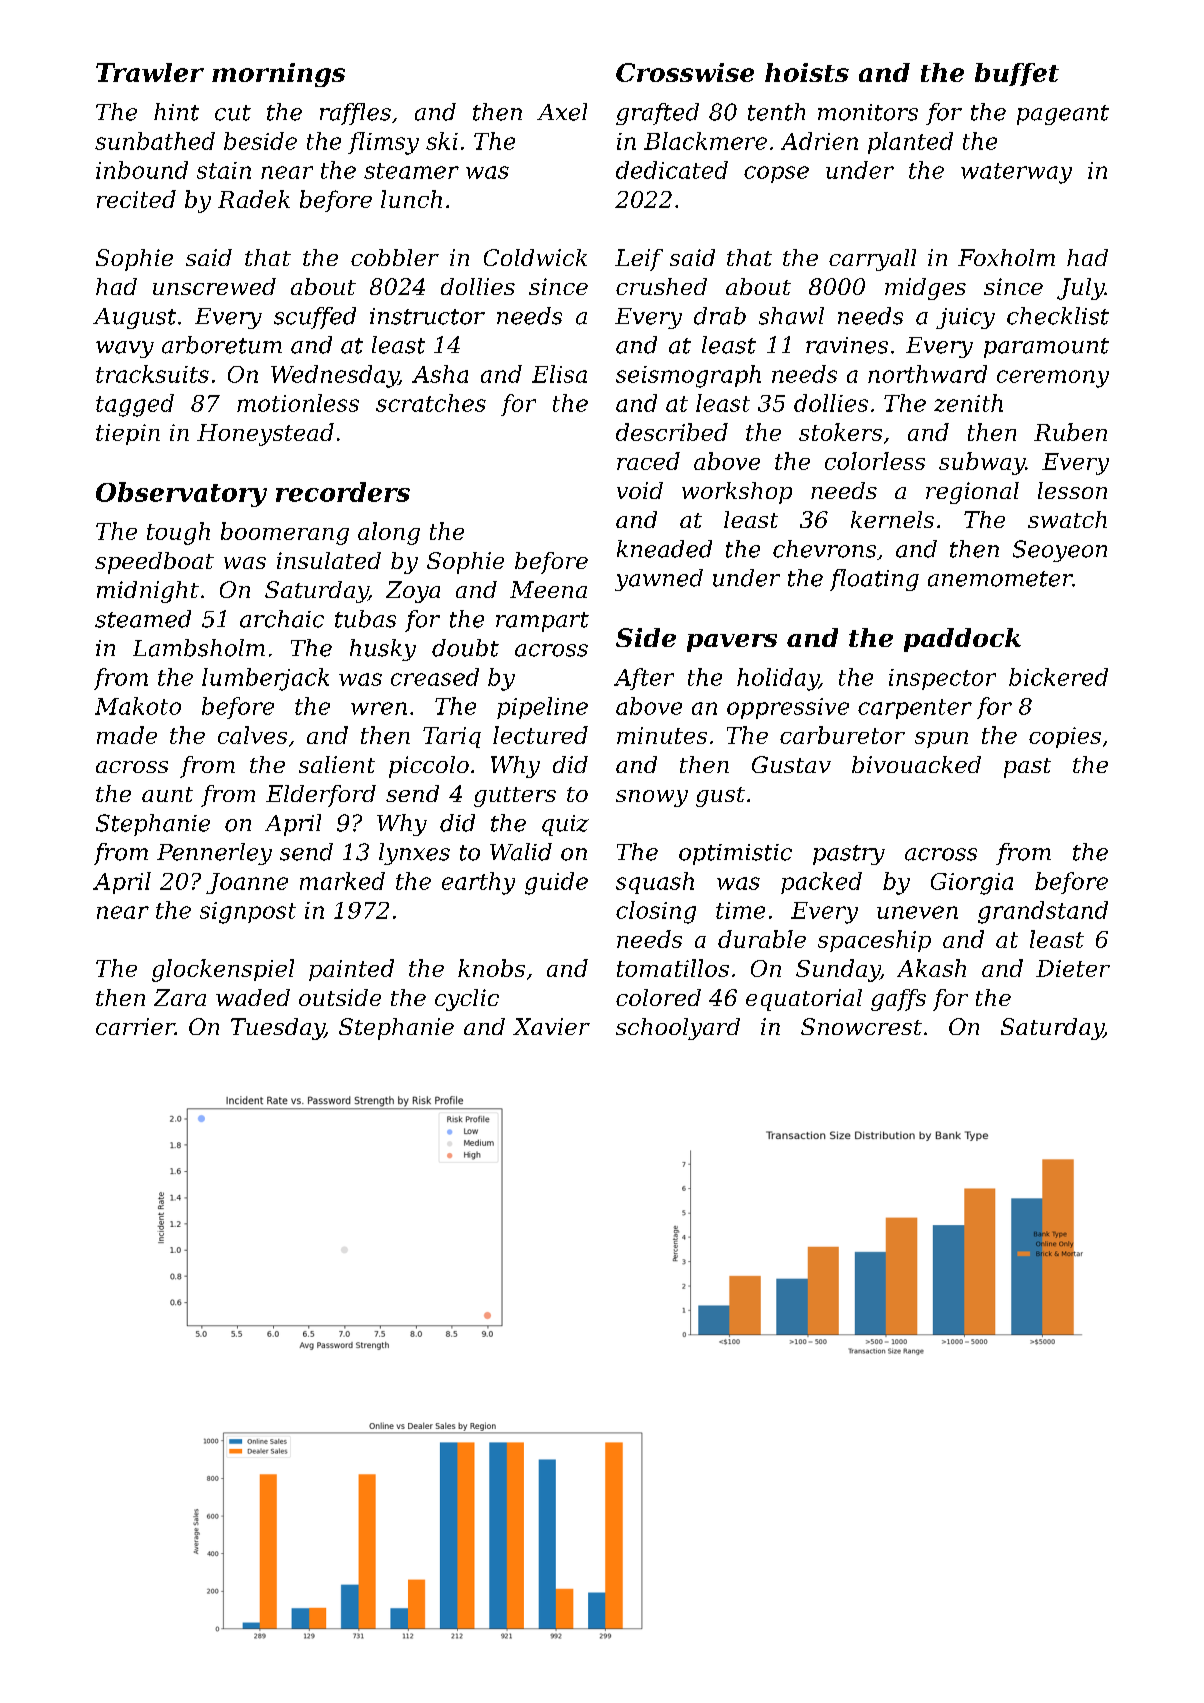 The height and width of the document is (1703, 1204). I want to click on pageant, so click(1063, 115).
